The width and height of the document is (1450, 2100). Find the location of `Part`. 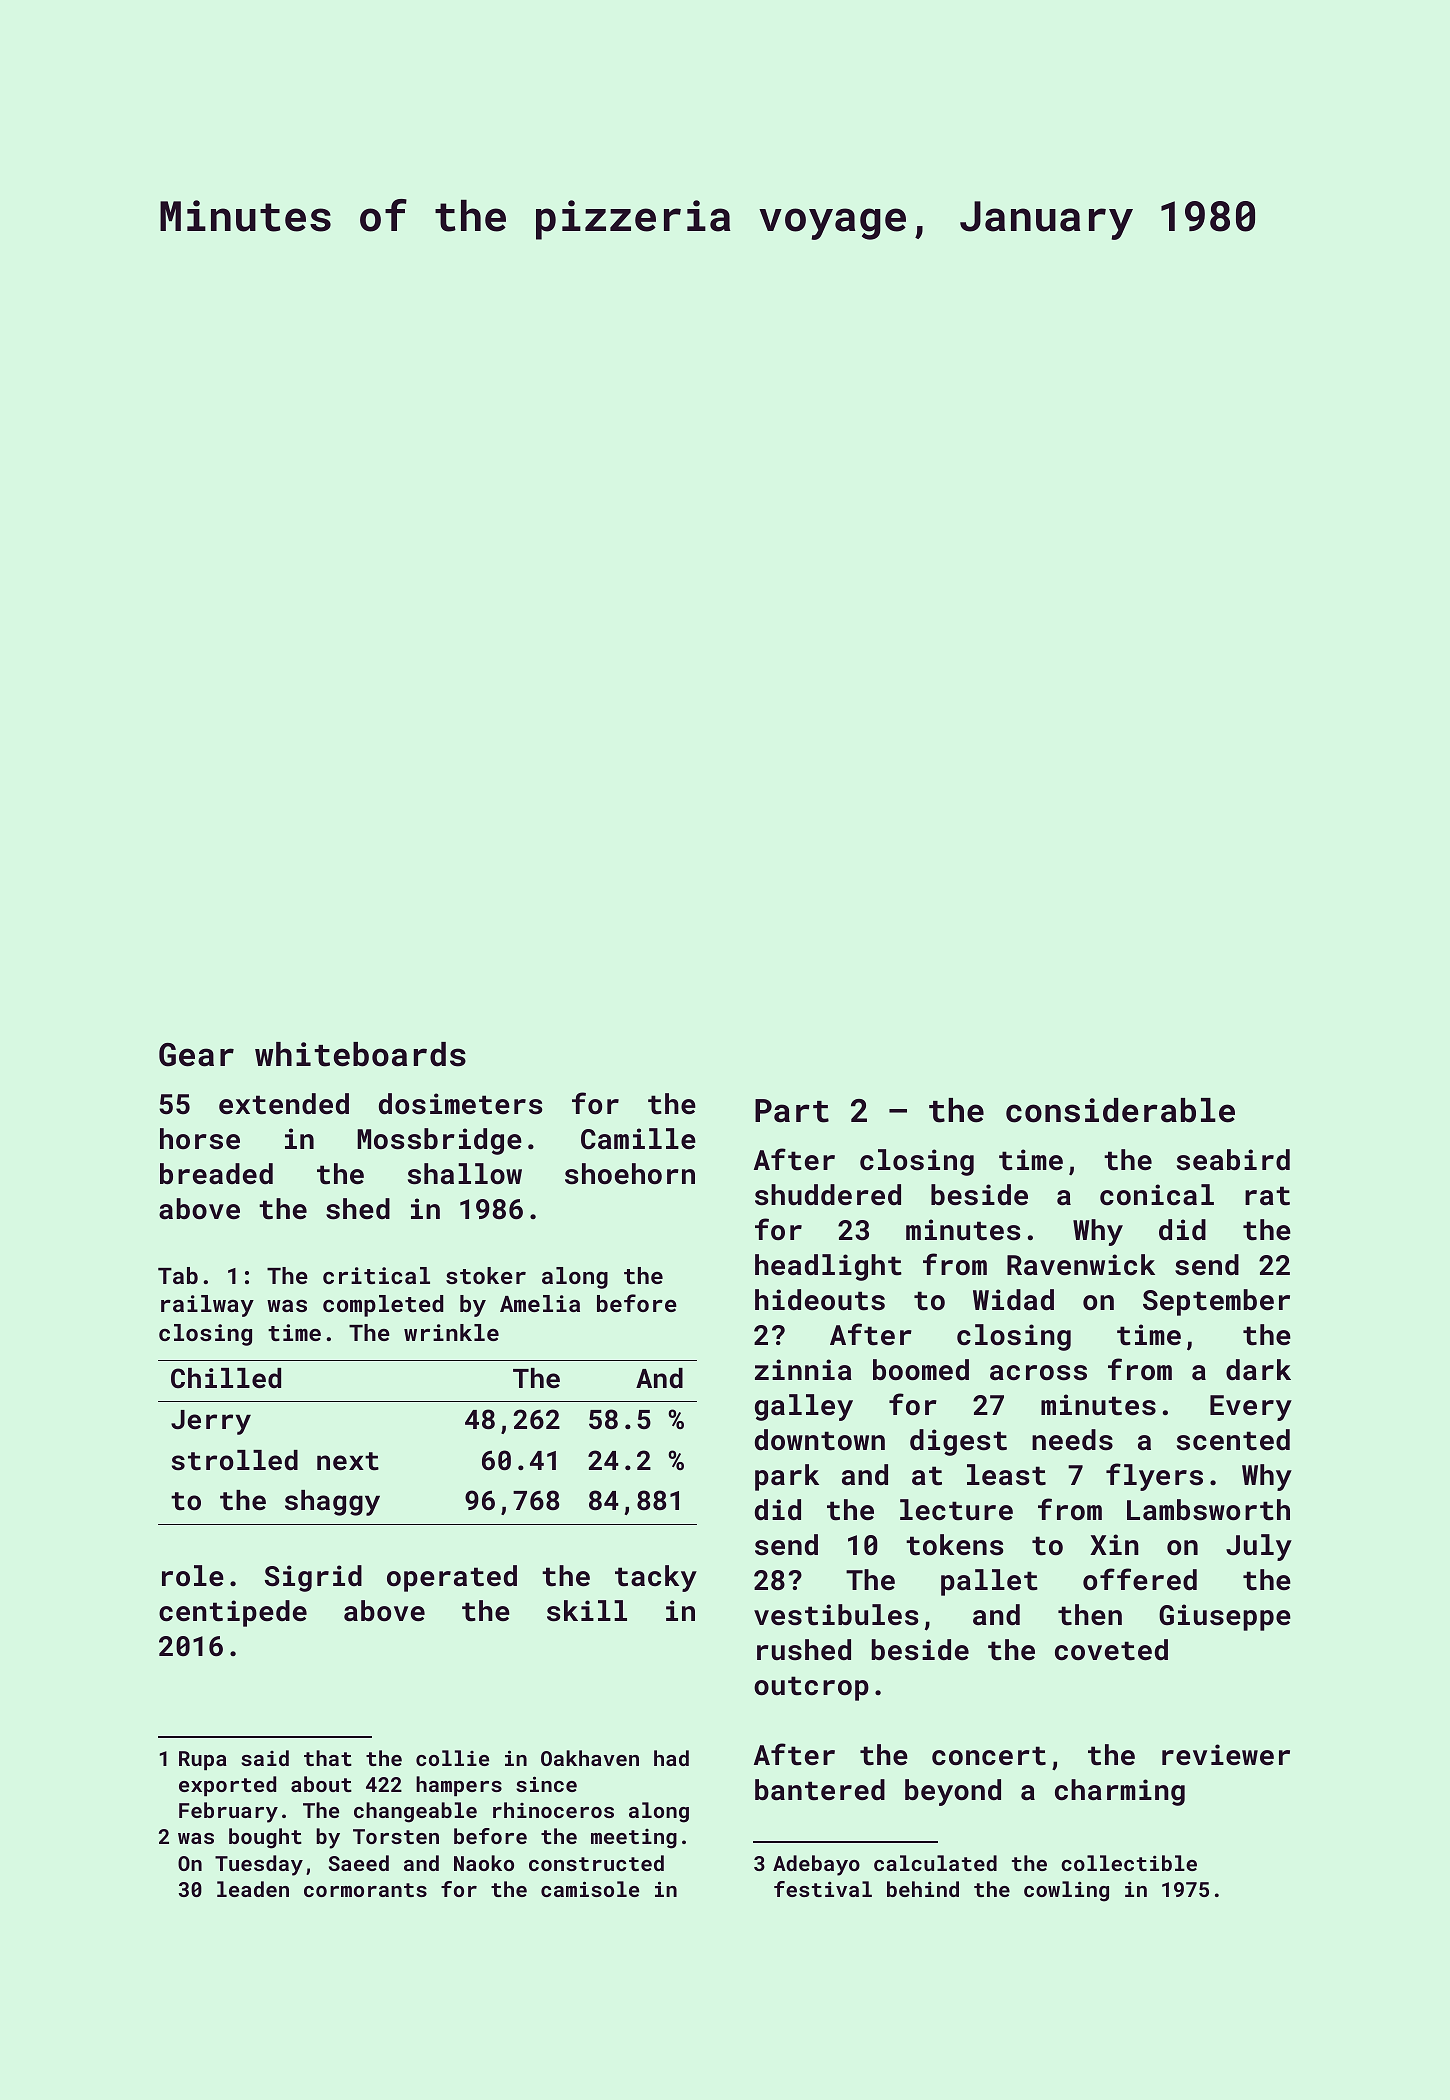

Part is located at coordinates (792, 1111).
